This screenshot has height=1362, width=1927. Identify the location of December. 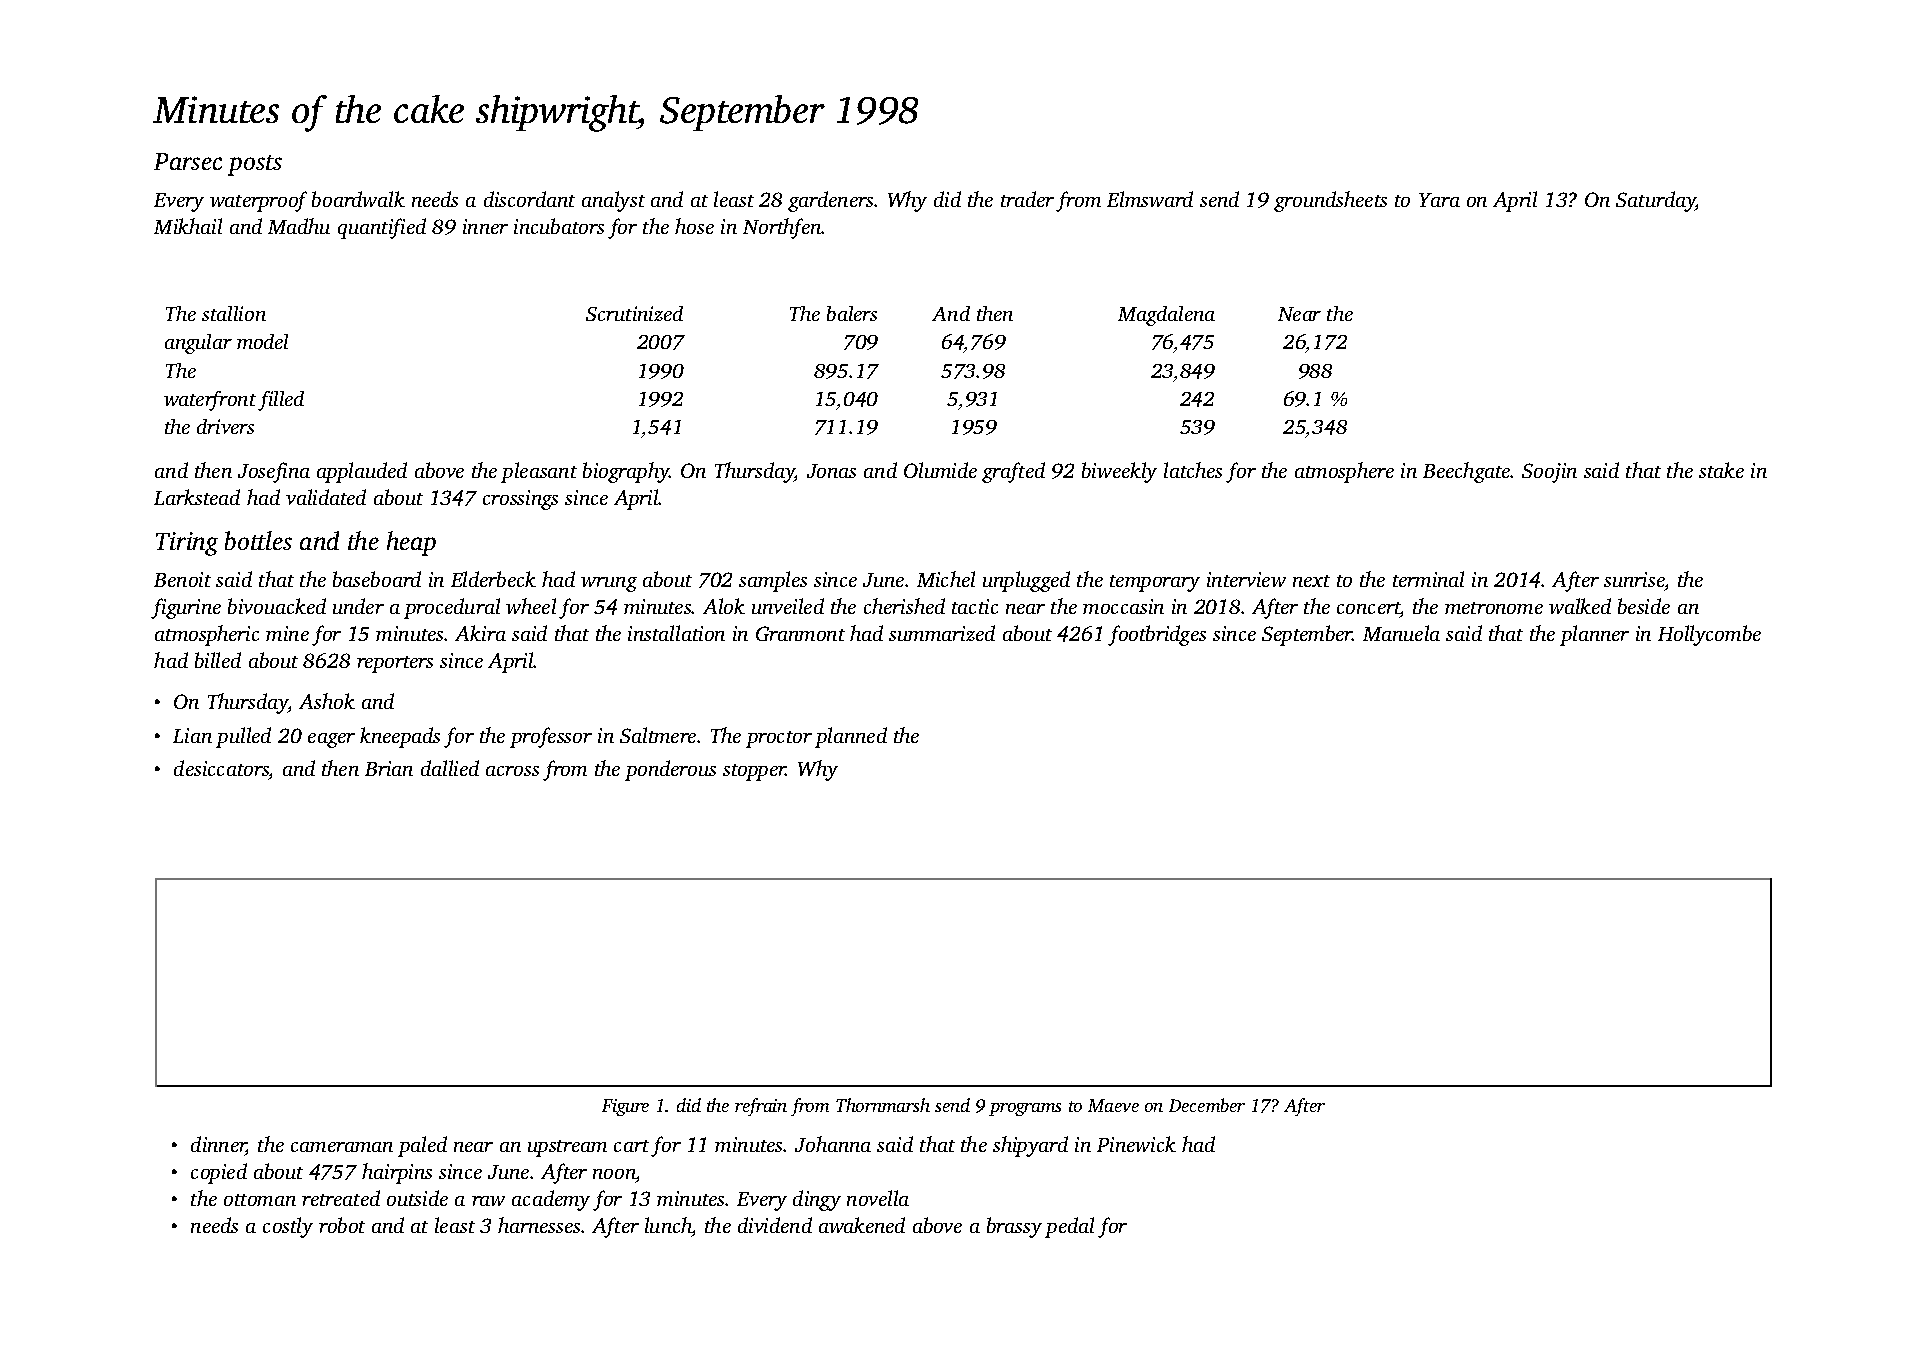
(1207, 1105).
